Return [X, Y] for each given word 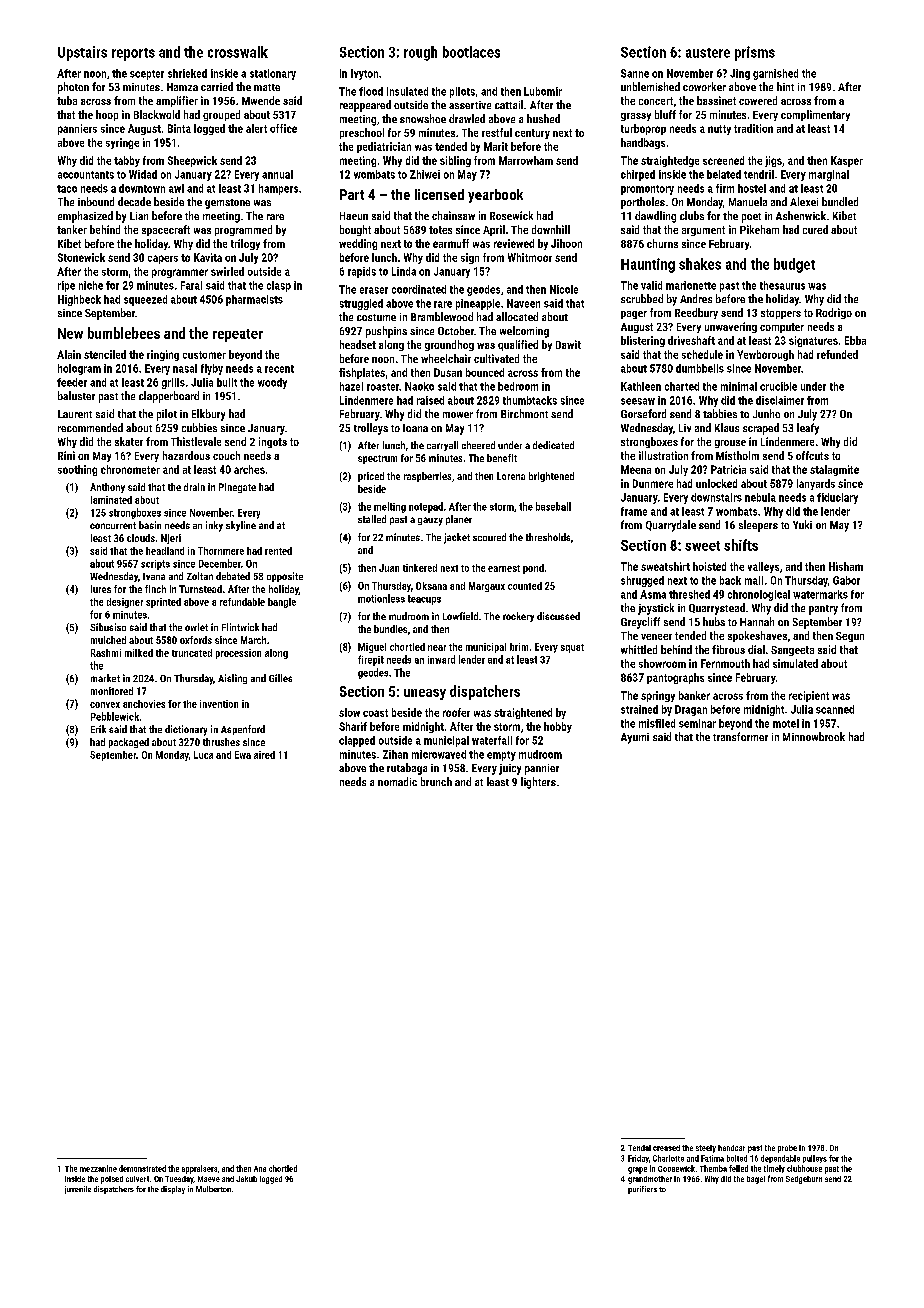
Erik [98, 729]
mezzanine [98, 1168]
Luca [203, 755]
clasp [279, 286]
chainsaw [453, 215]
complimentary [815, 115]
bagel [756, 1180]
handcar [731, 1148]
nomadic [397, 781]
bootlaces [471, 52]
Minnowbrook [814, 736]
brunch [436, 781]
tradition [753, 128]
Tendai [639, 1148]
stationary [273, 74]
